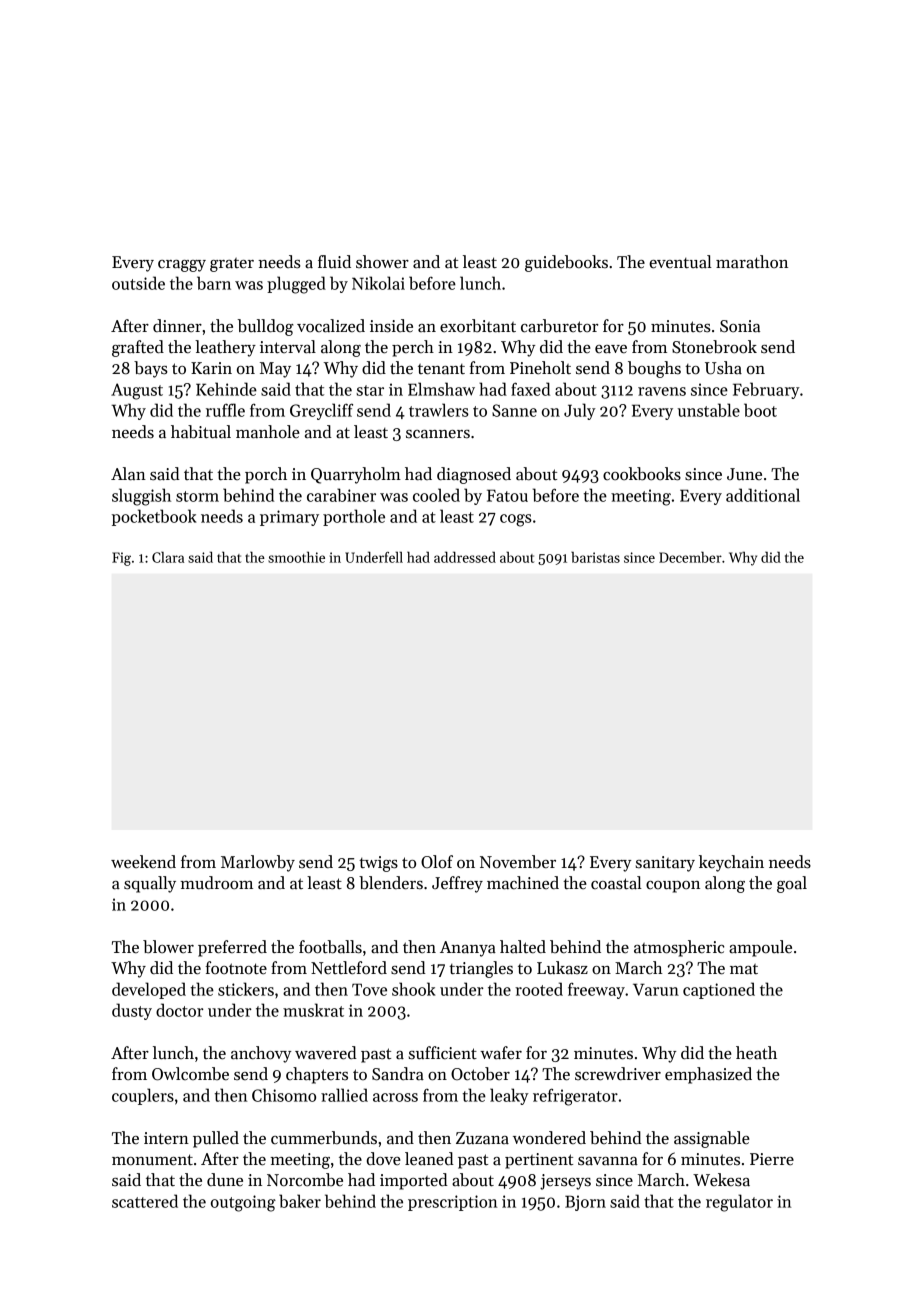 The image size is (924, 1308). Describe the element at coordinates (258, 863) in the screenshot. I see `Marlowby` at that location.
